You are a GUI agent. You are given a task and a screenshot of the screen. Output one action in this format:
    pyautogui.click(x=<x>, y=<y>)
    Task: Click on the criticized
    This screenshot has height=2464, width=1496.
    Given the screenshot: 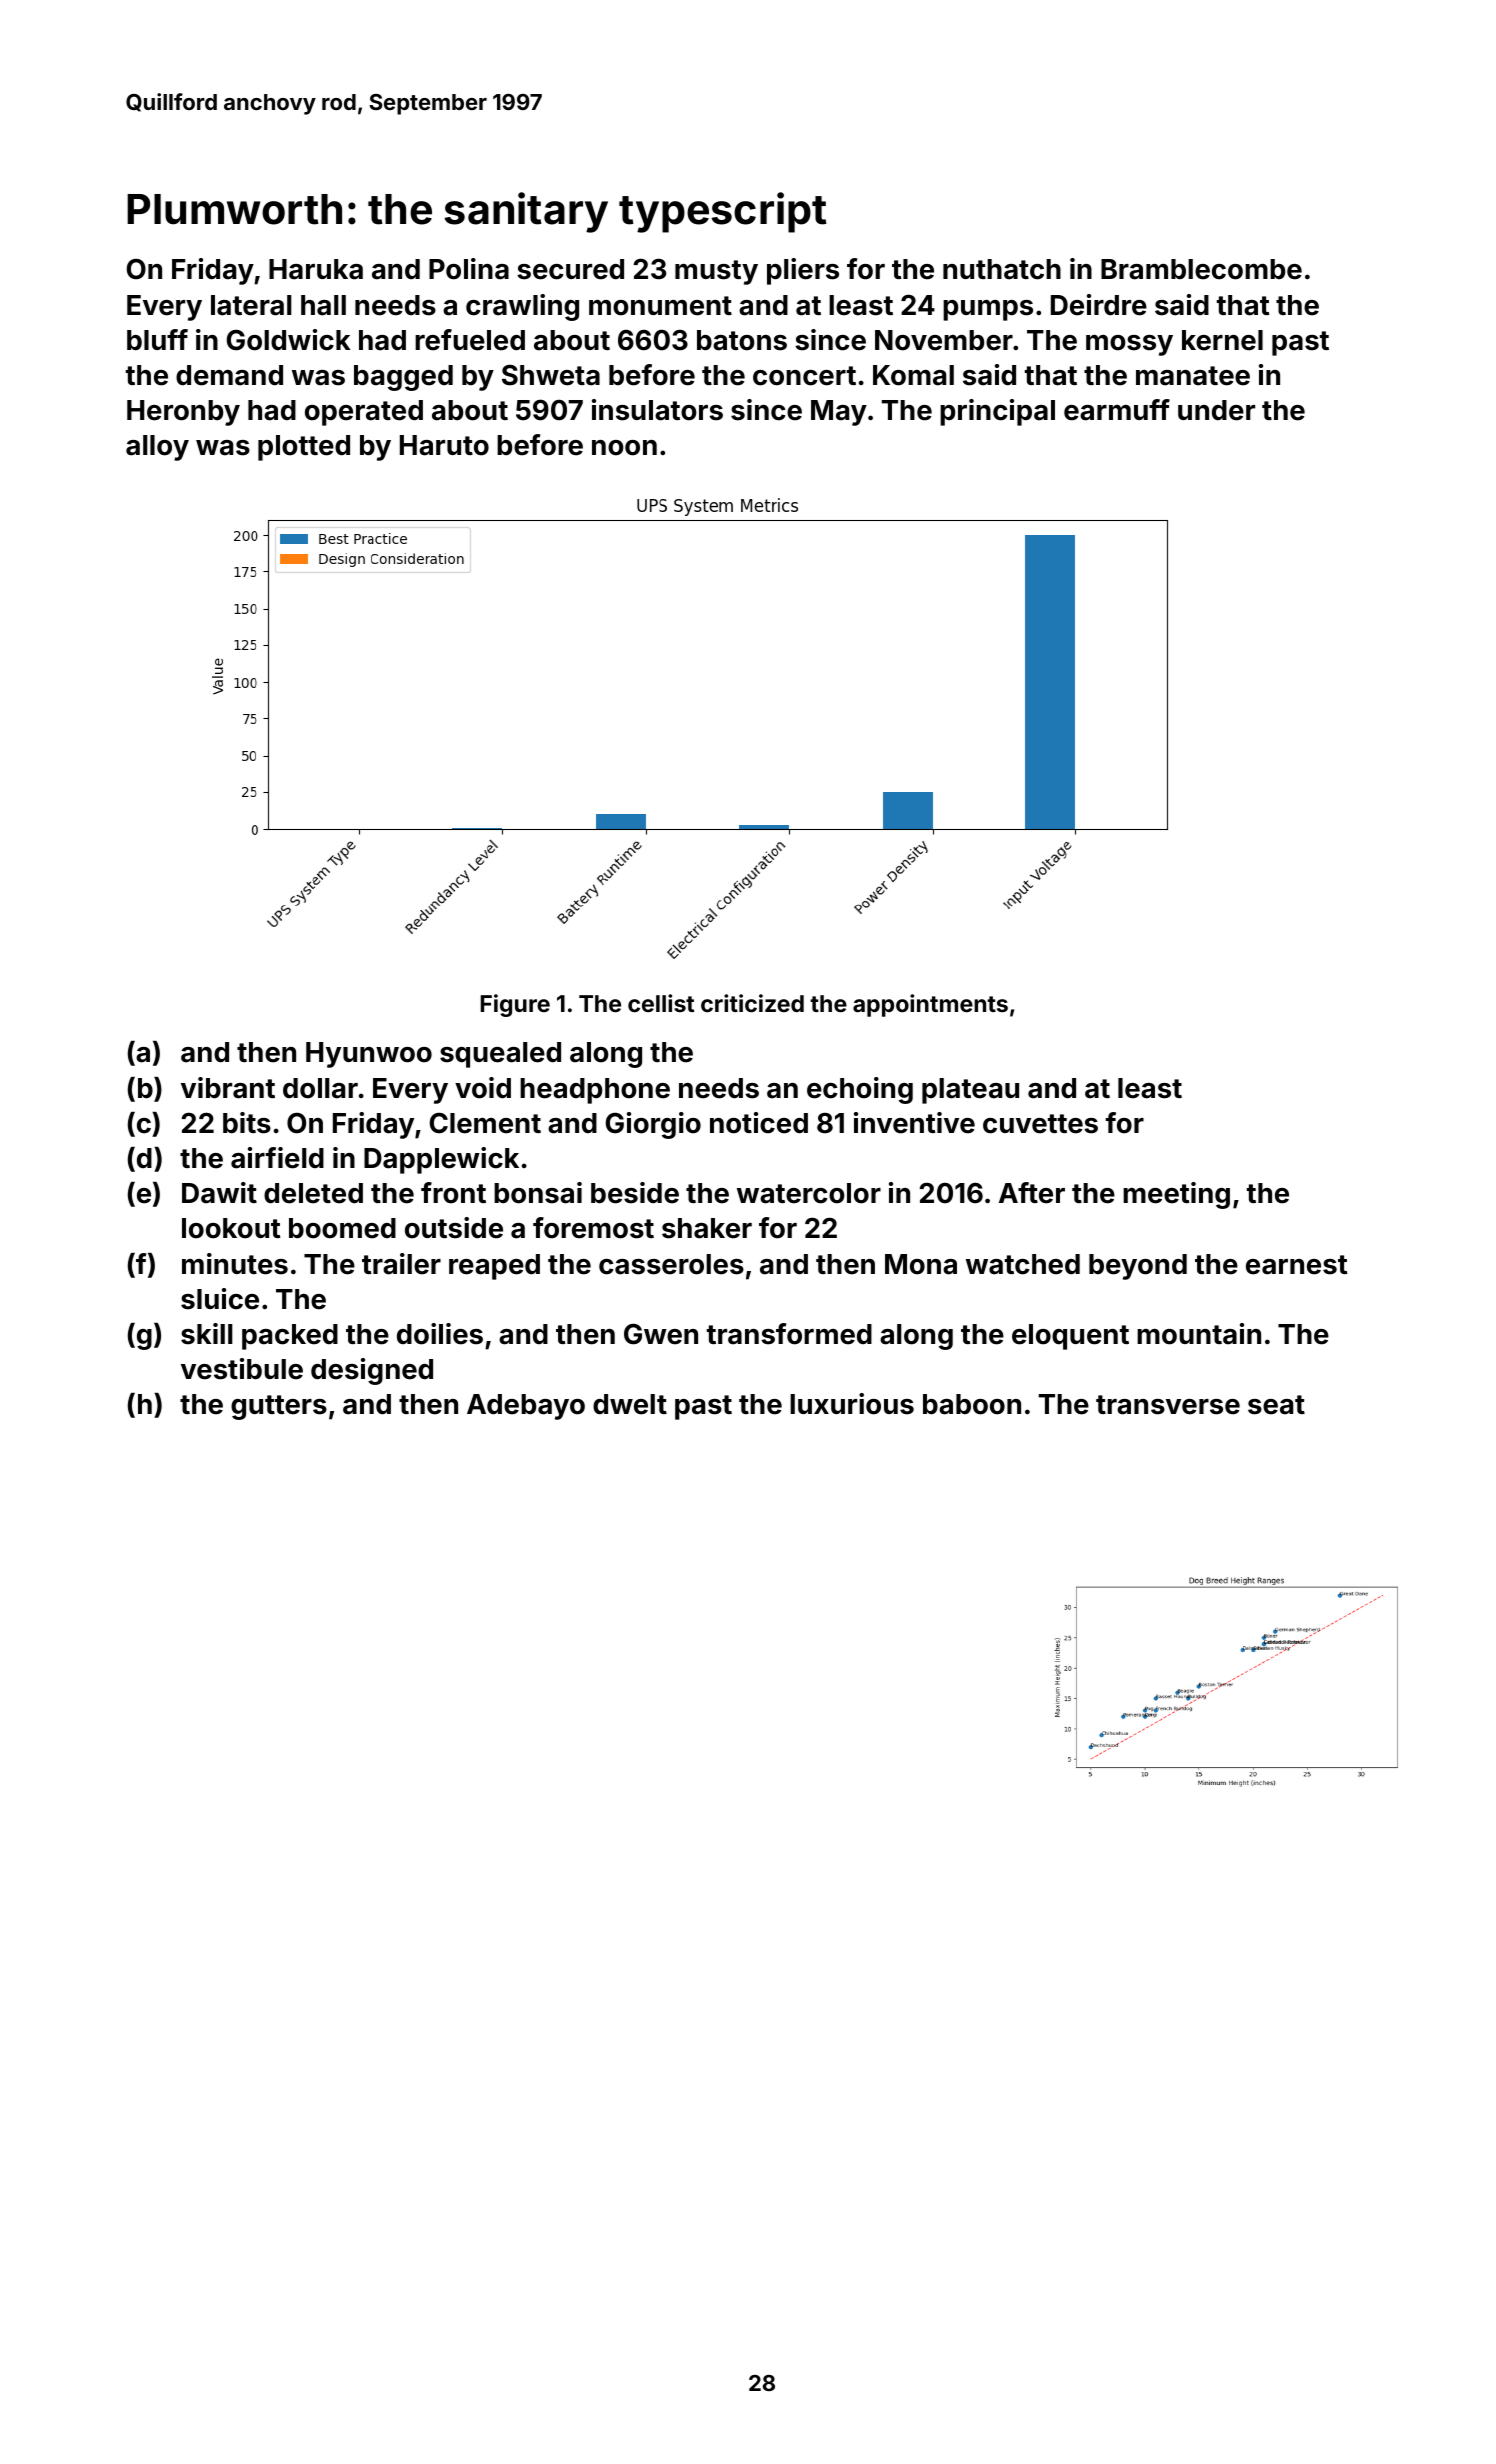 What is the action you would take?
    pyautogui.click(x=752, y=1003)
